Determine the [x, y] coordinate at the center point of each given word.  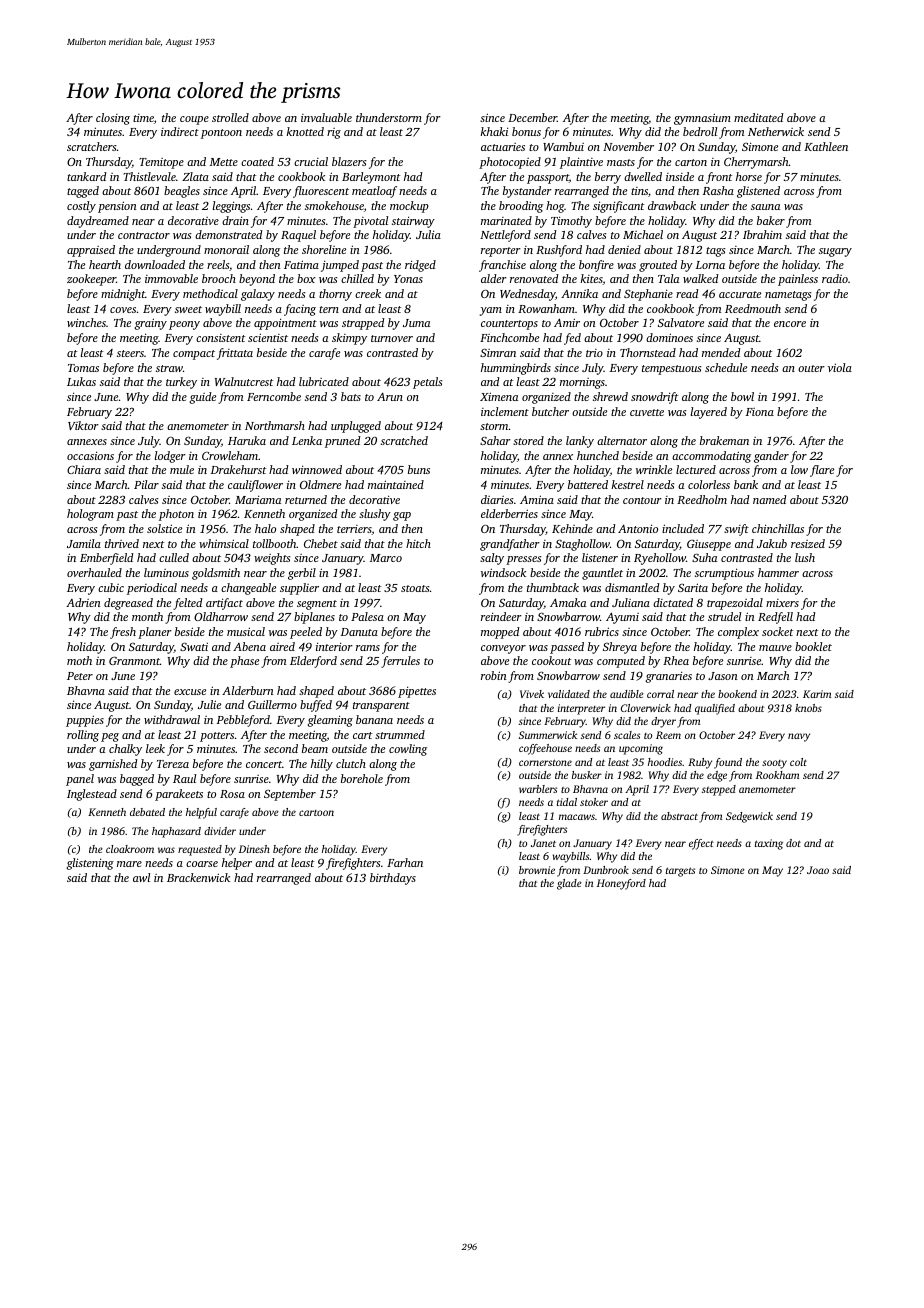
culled [174, 557]
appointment [285, 324]
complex [738, 633]
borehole [362, 778]
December [532, 117]
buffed [316, 706]
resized [808, 543]
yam [491, 311]
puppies [85, 721]
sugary [835, 252]
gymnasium [702, 119]
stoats [415, 588]
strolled [230, 117]
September [290, 795]
